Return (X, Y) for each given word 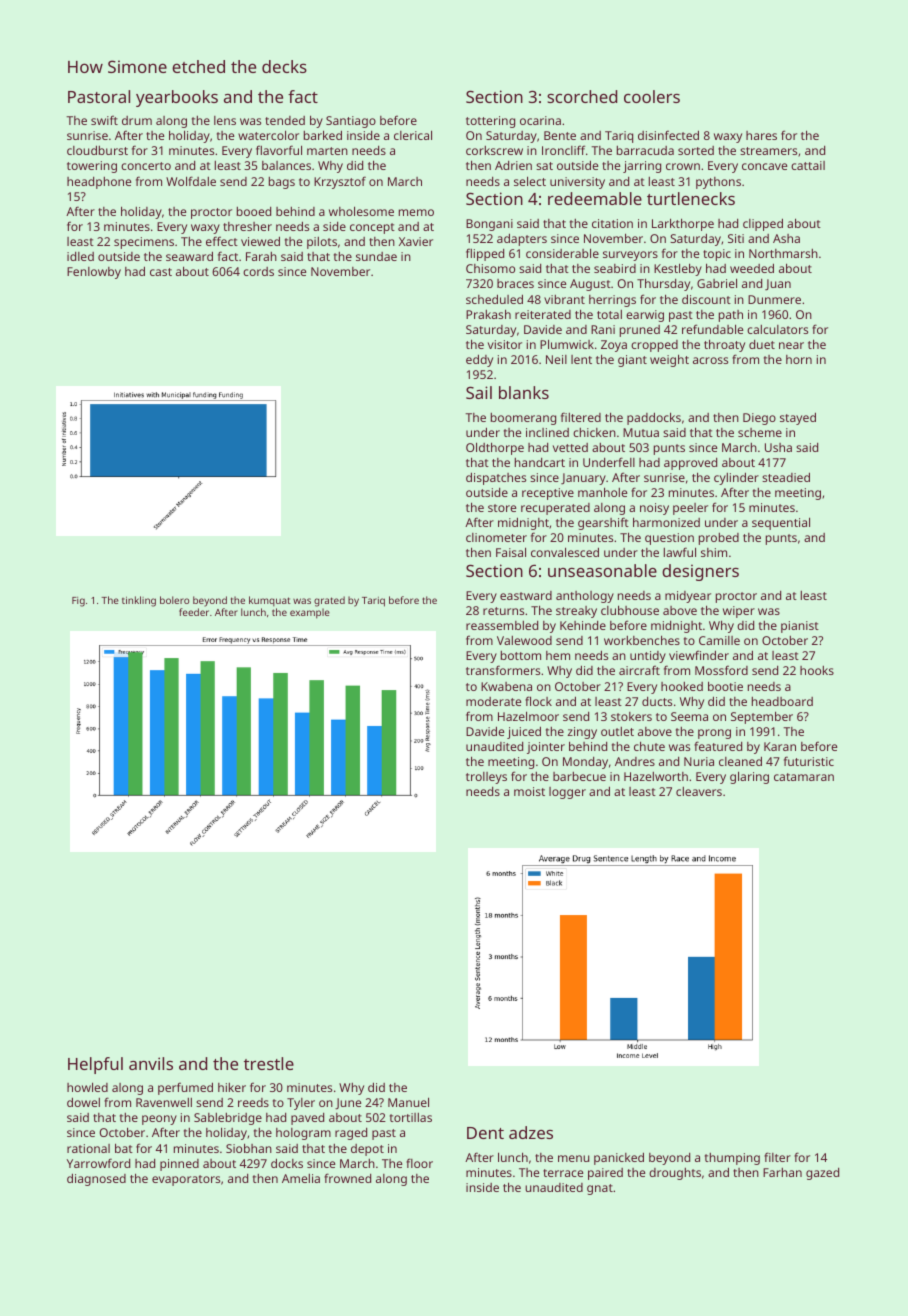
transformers (503, 670)
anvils (151, 1063)
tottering (490, 122)
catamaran (804, 777)
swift (104, 120)
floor (419, 1163)
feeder (194, 612)
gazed (822, 1174)
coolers (652, 96)
